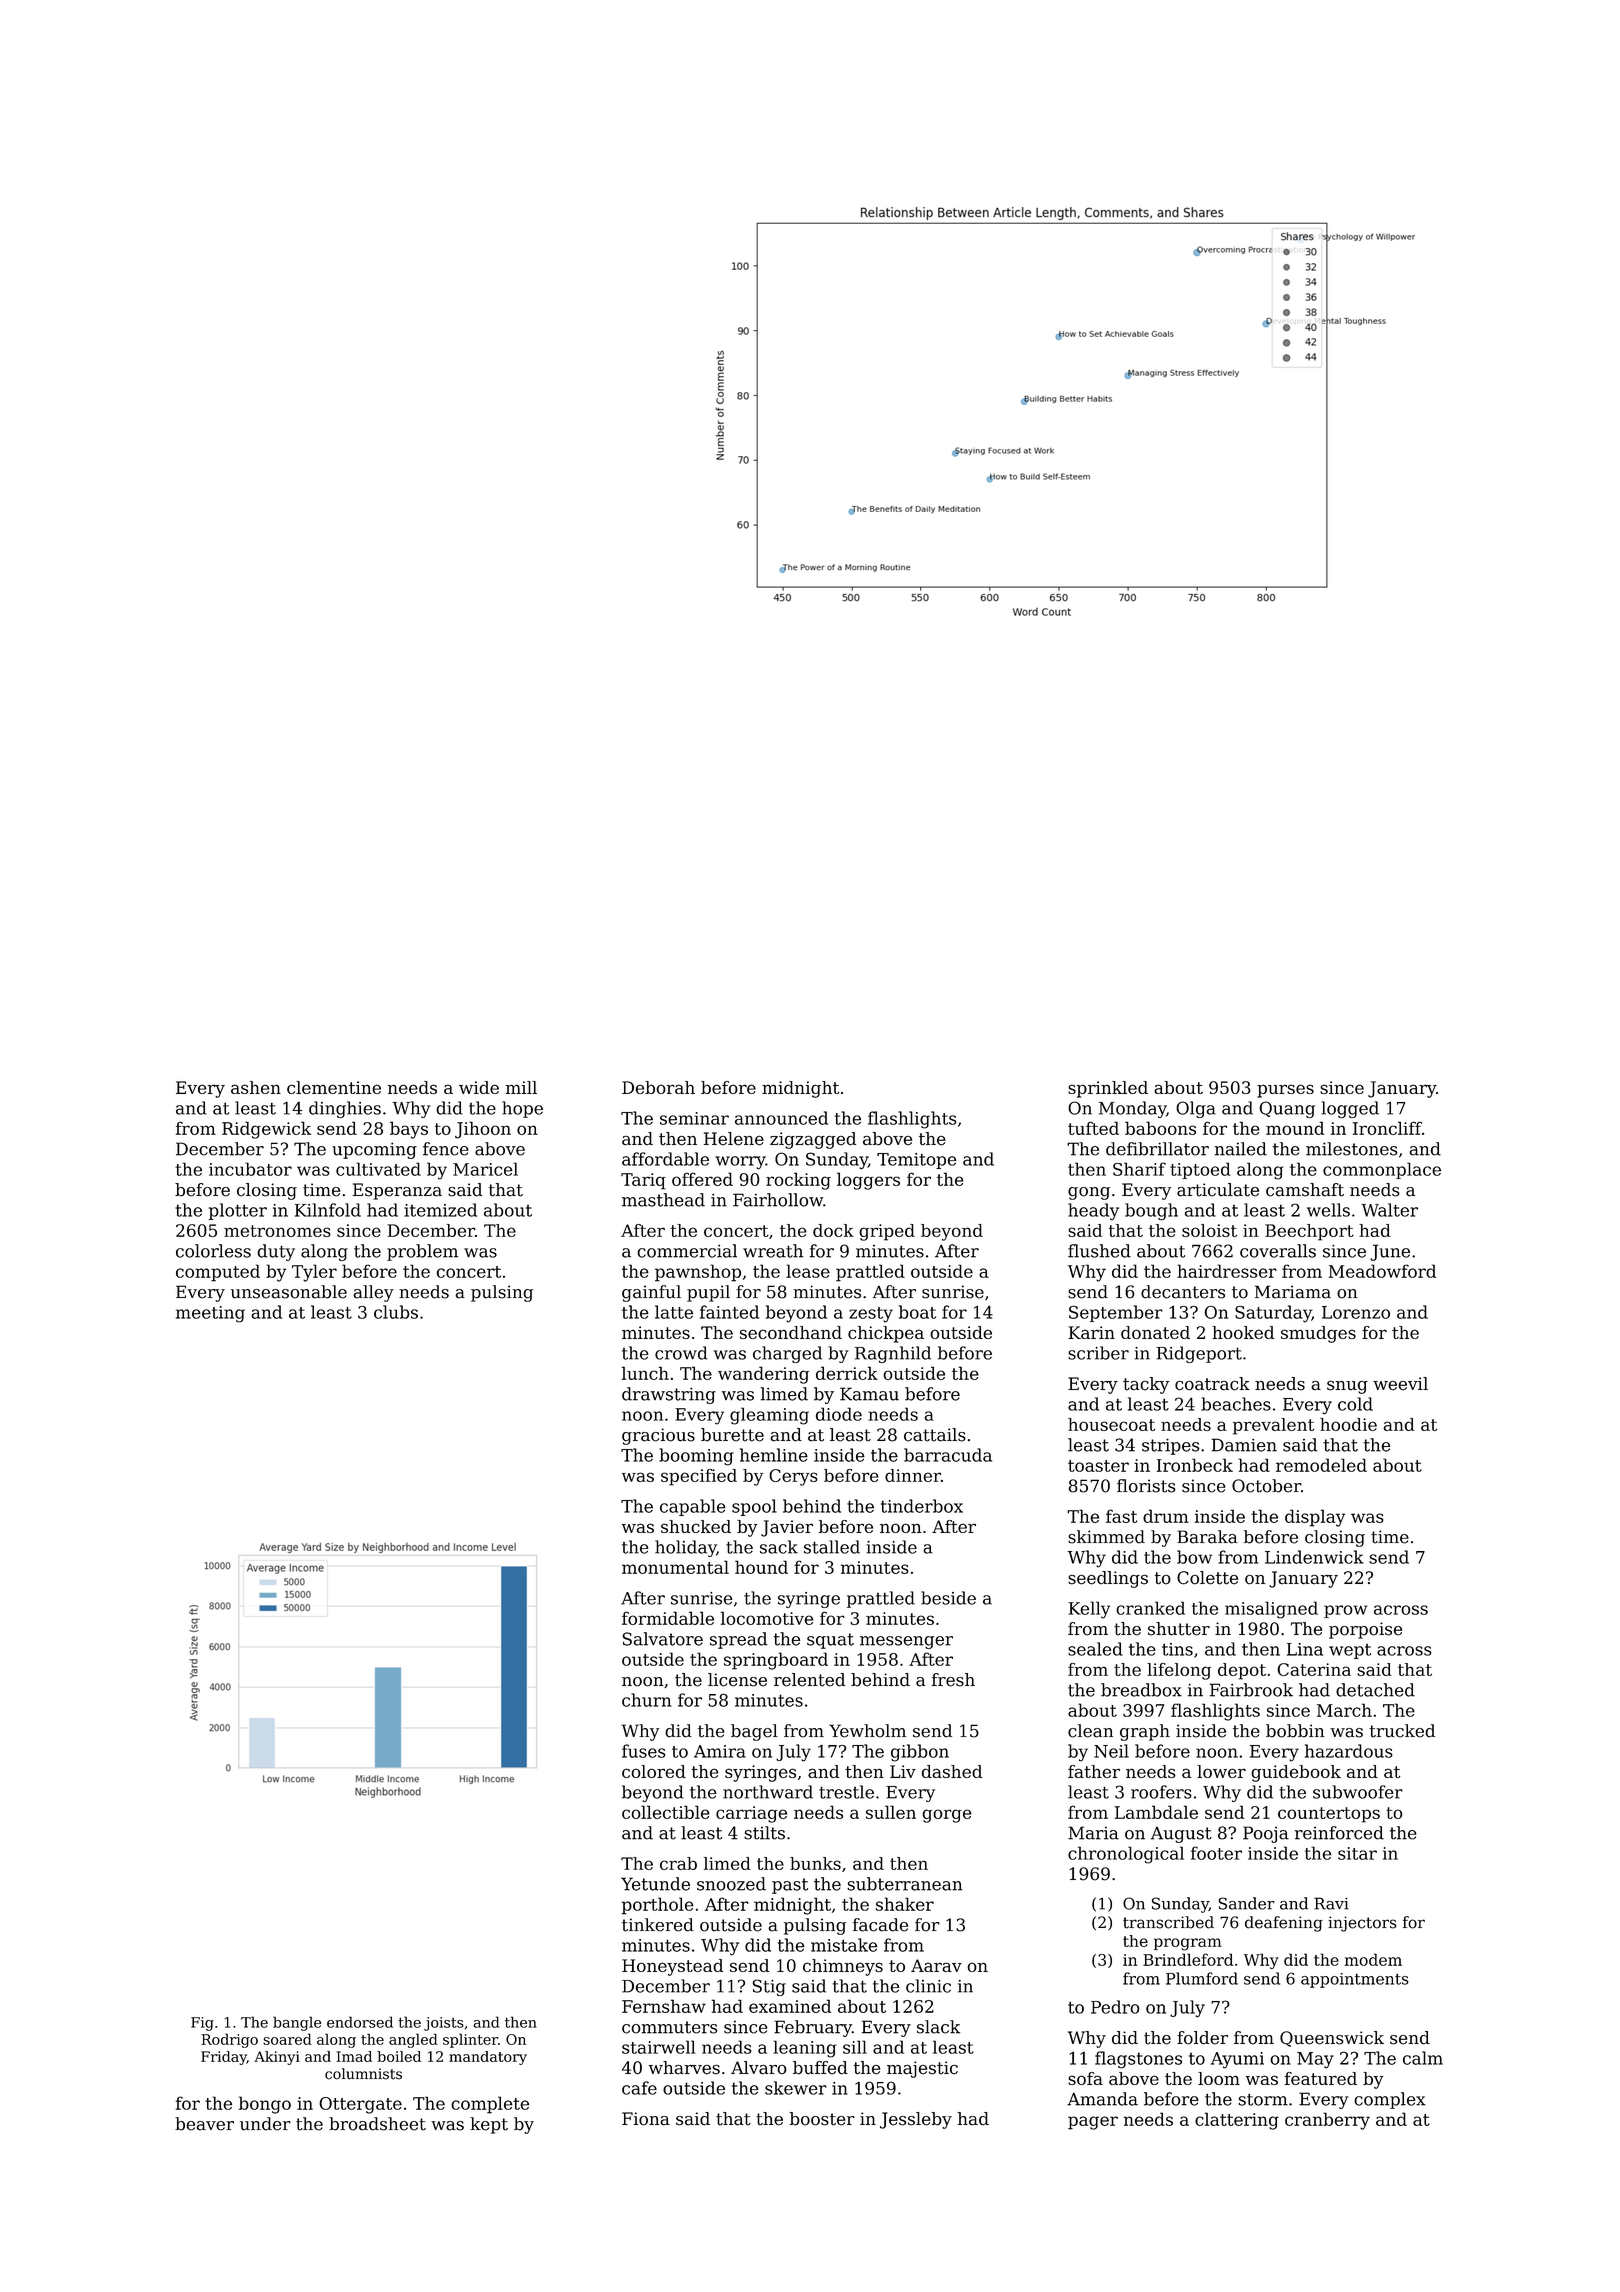 The image size is (1620, 2292). What do you see at coordinates (658, 1087) in the screenshot?
I see `Deborah` at bounding box center [658, 1087].
